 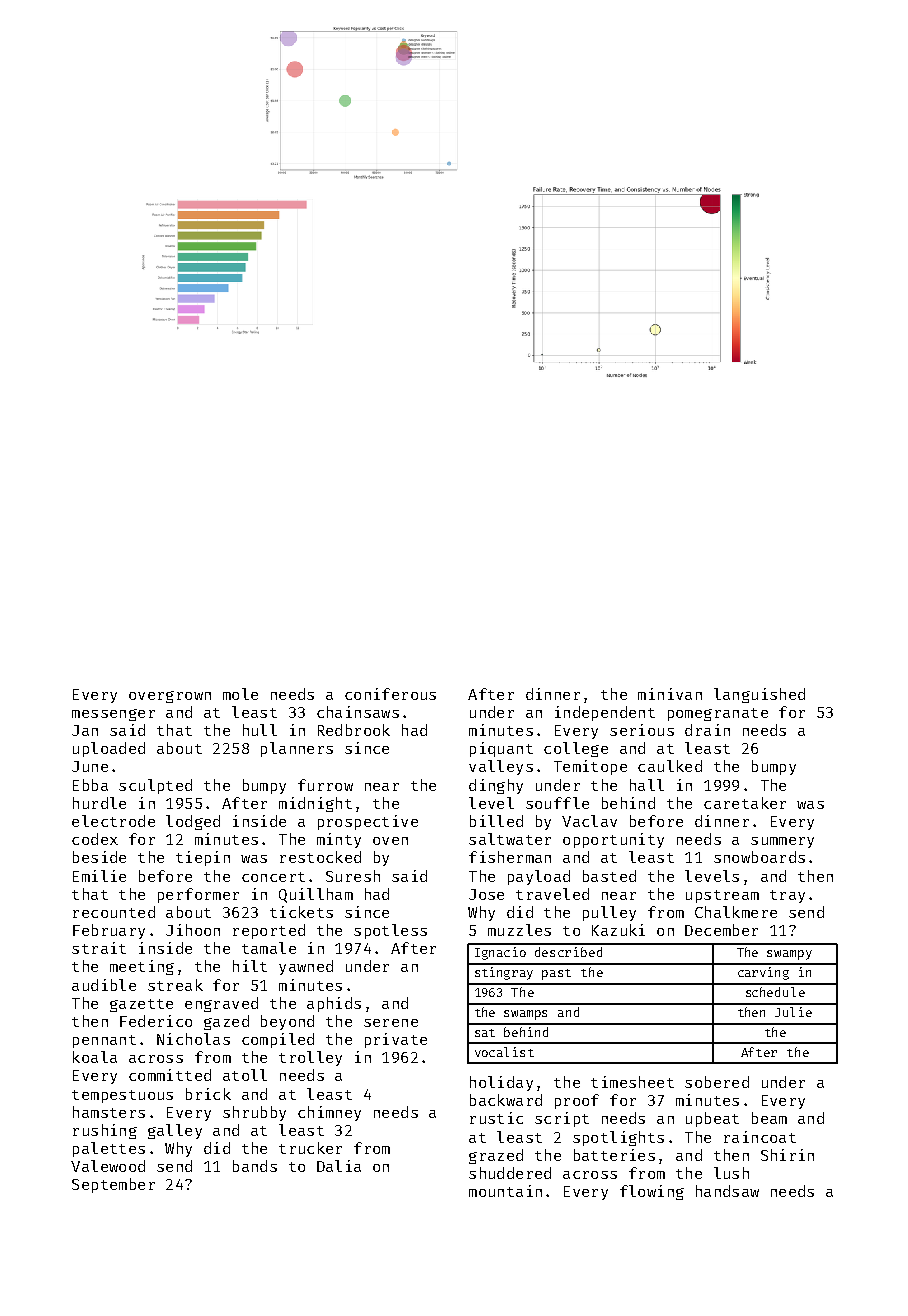 What do you see at coordinates (759, 695) in the page?
I see `languished` at bounding box center [759, 695].
